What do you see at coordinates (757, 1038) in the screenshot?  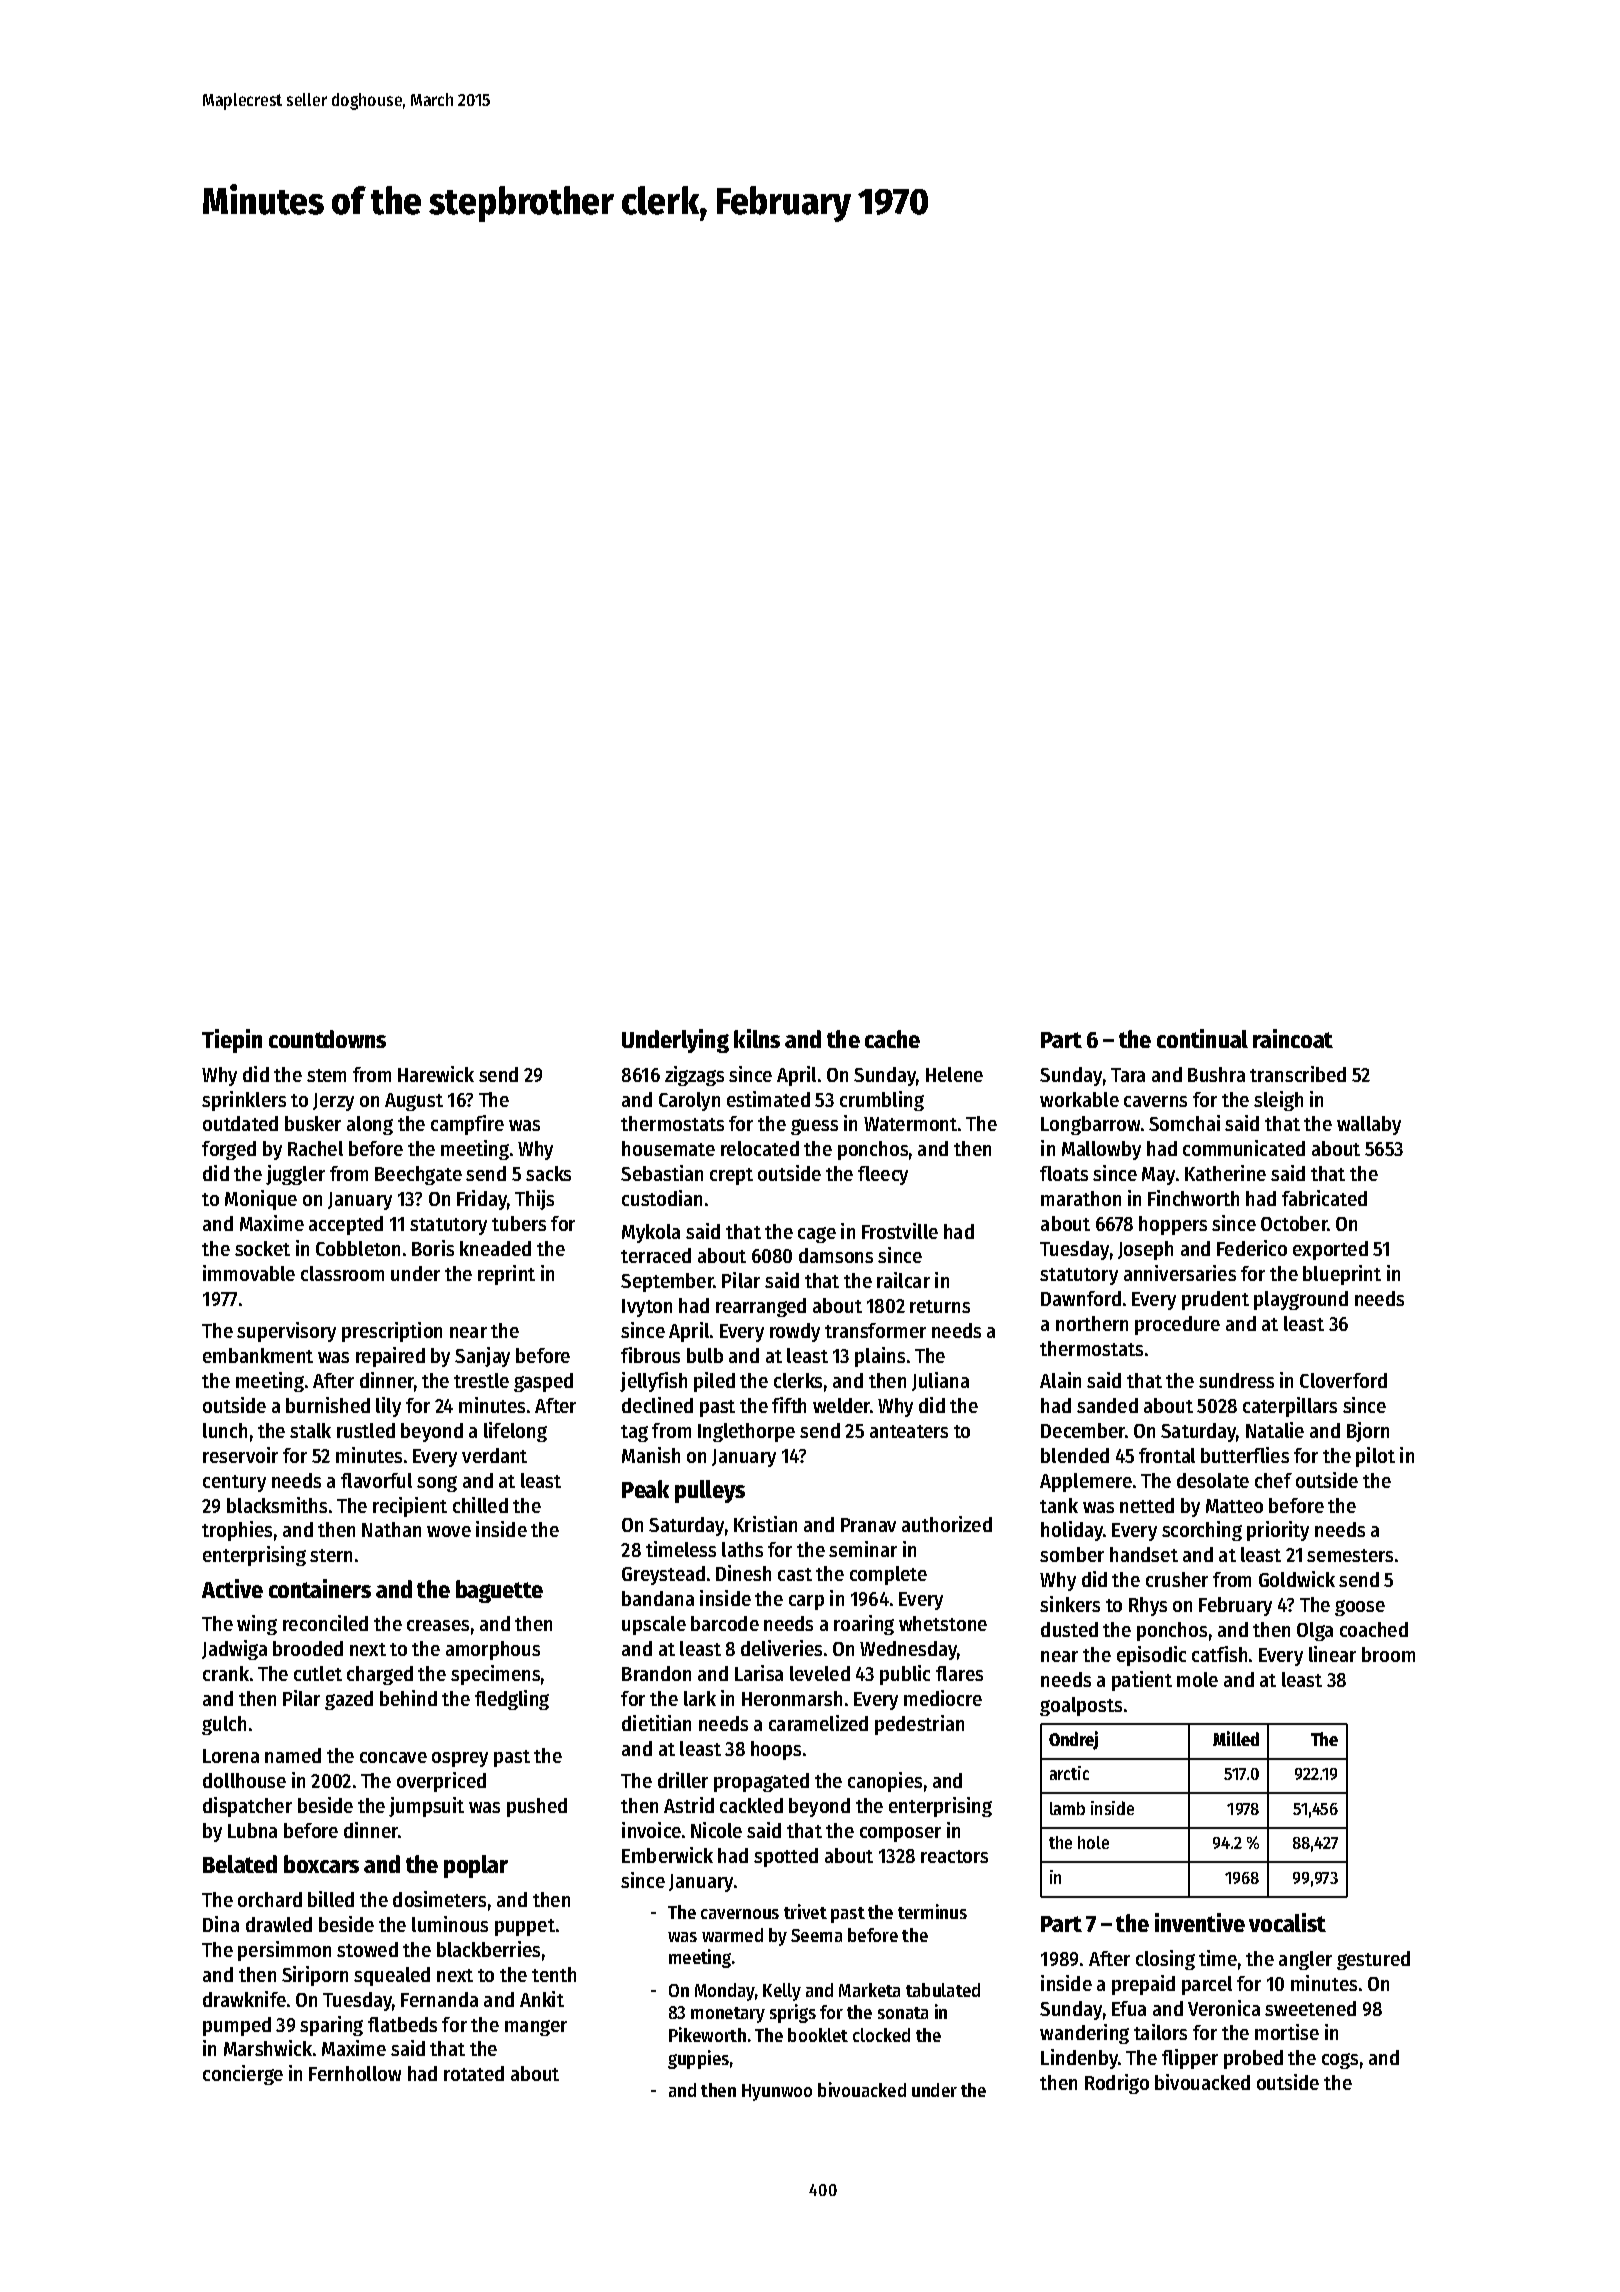 I see `kilns` at bounding box center [757, 1038].
